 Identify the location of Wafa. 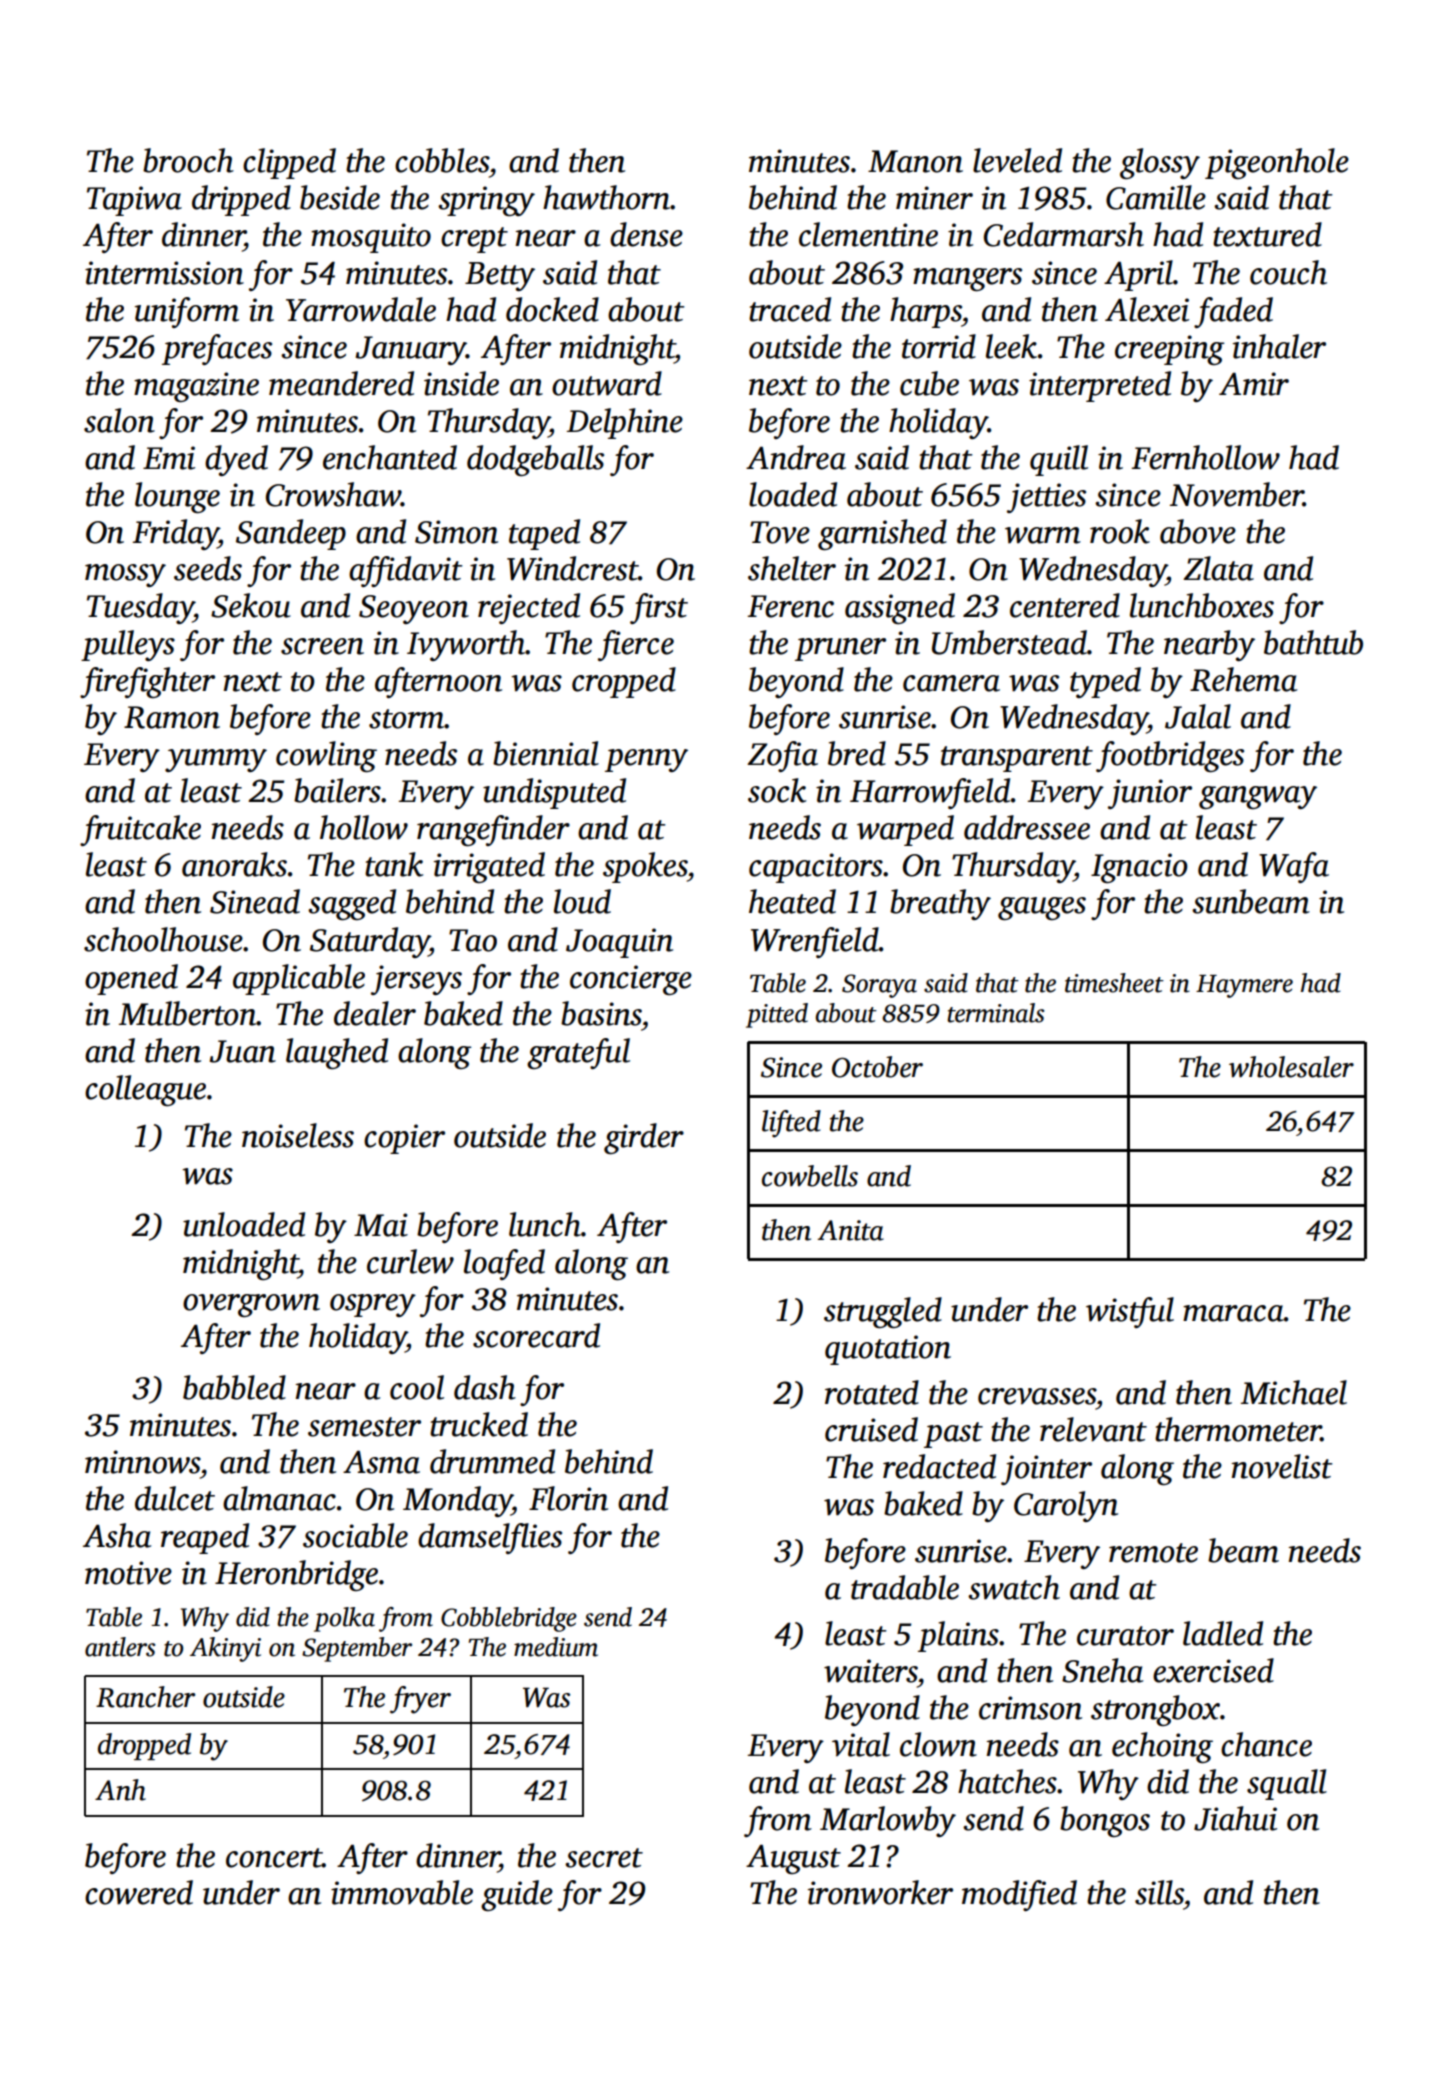
(1294, 867).
